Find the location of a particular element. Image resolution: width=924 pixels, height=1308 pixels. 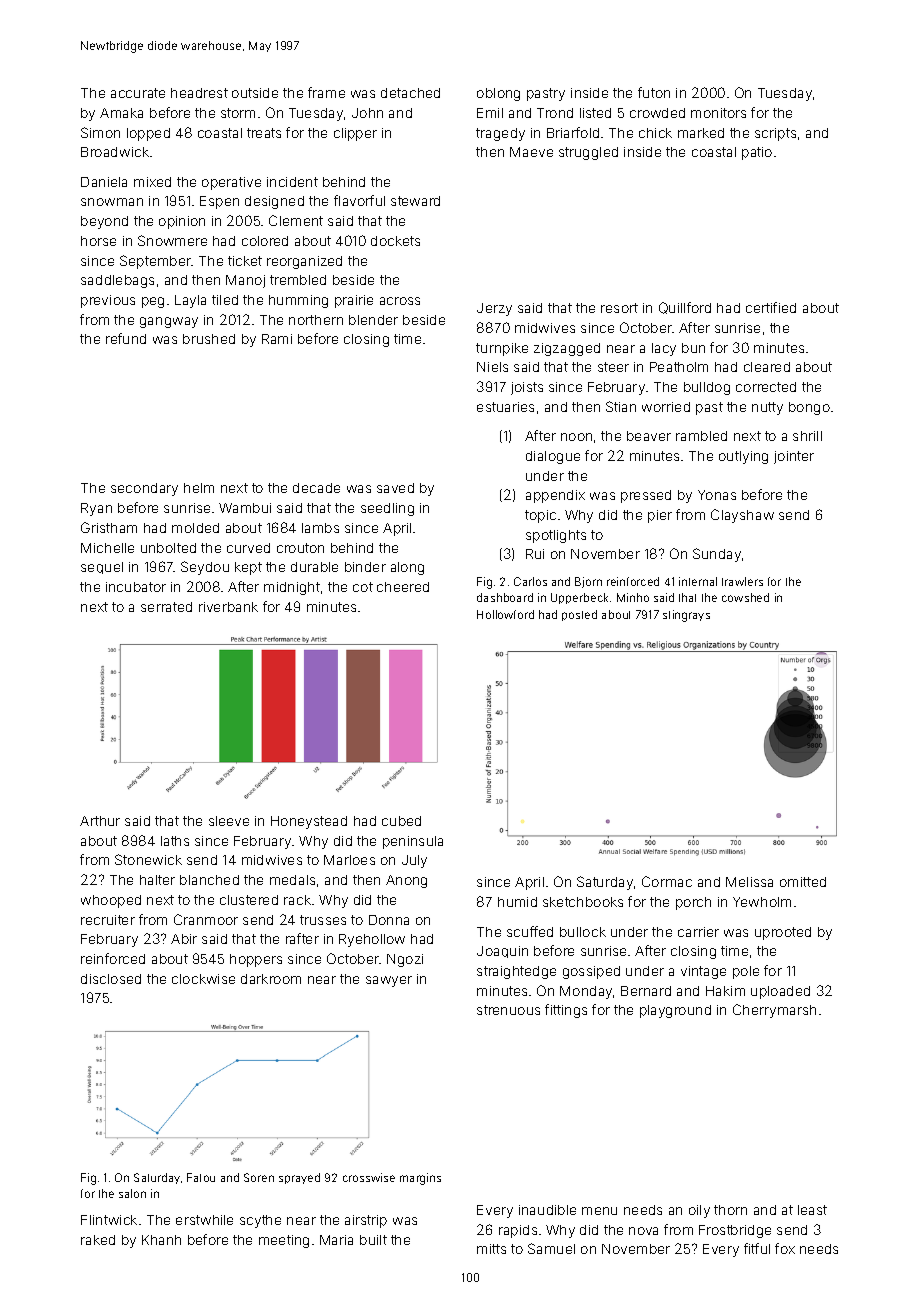

certified is located at coordinates (771, 307).
